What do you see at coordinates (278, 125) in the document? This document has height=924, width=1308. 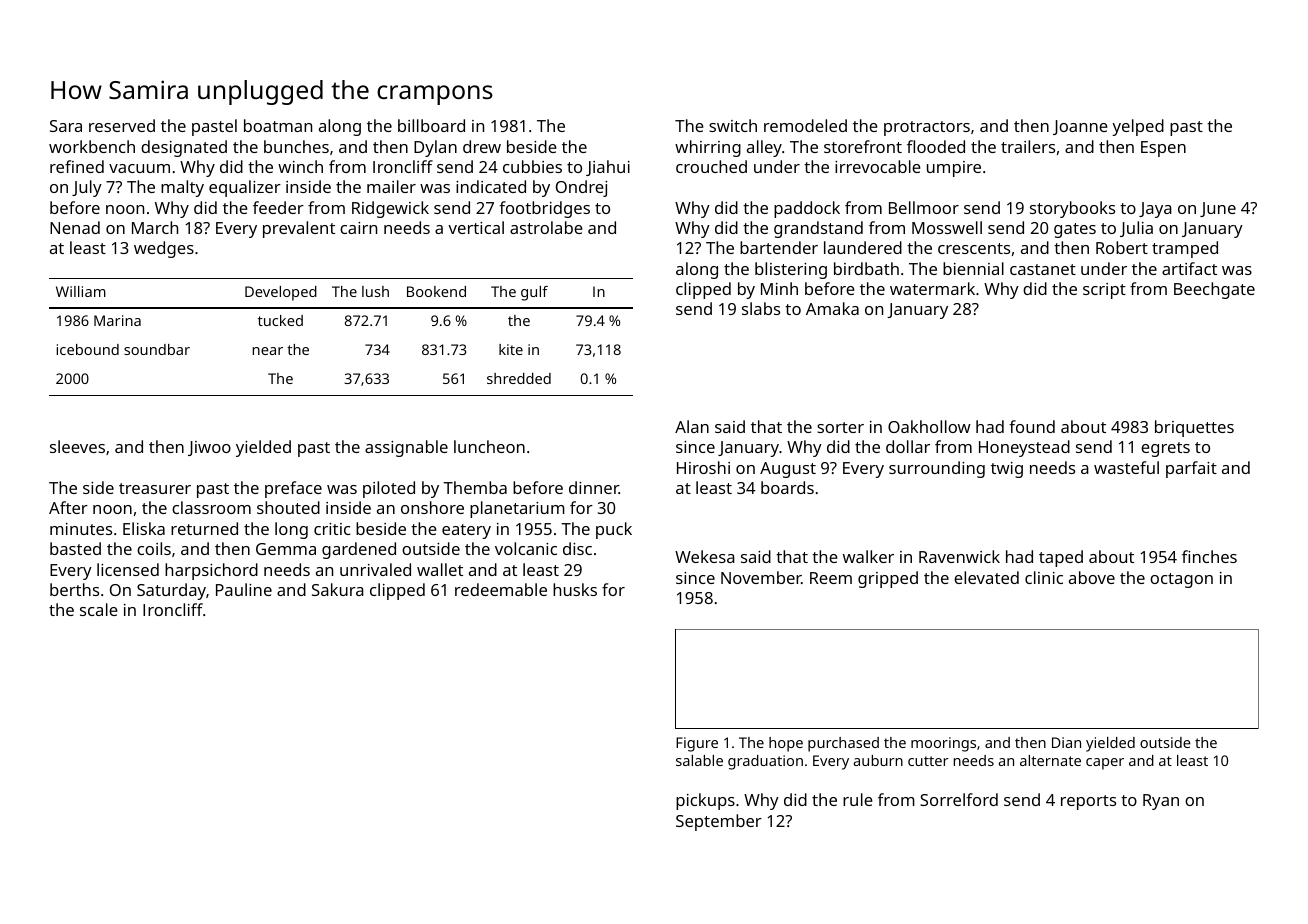 I see `boatman` at bounding box center [278, 125].
